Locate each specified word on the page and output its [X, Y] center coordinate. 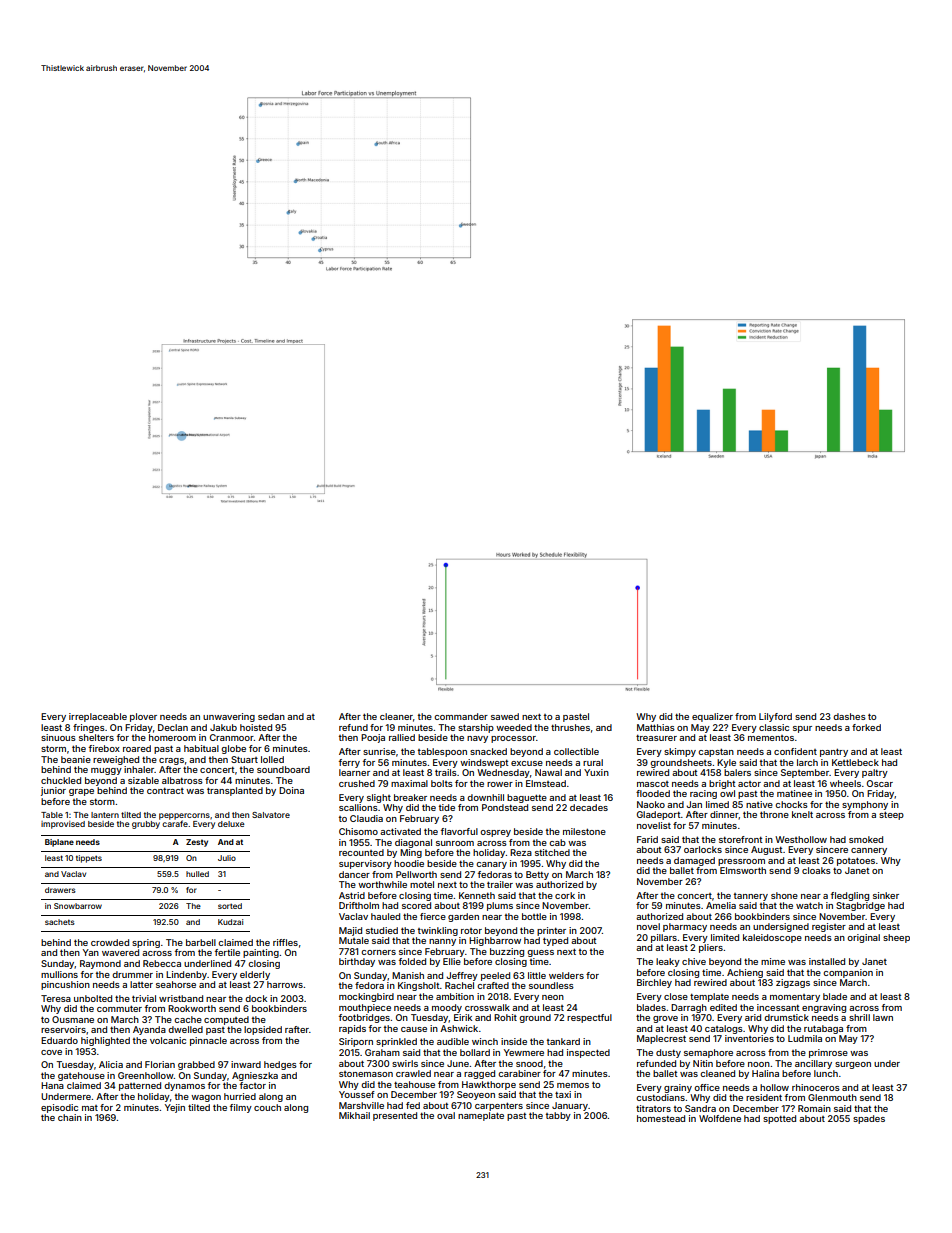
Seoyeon [476, 1095]
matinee [794, 793]
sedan [271, 716]
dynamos [184, 1086]
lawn [883, 1017]
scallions [358, 807]
